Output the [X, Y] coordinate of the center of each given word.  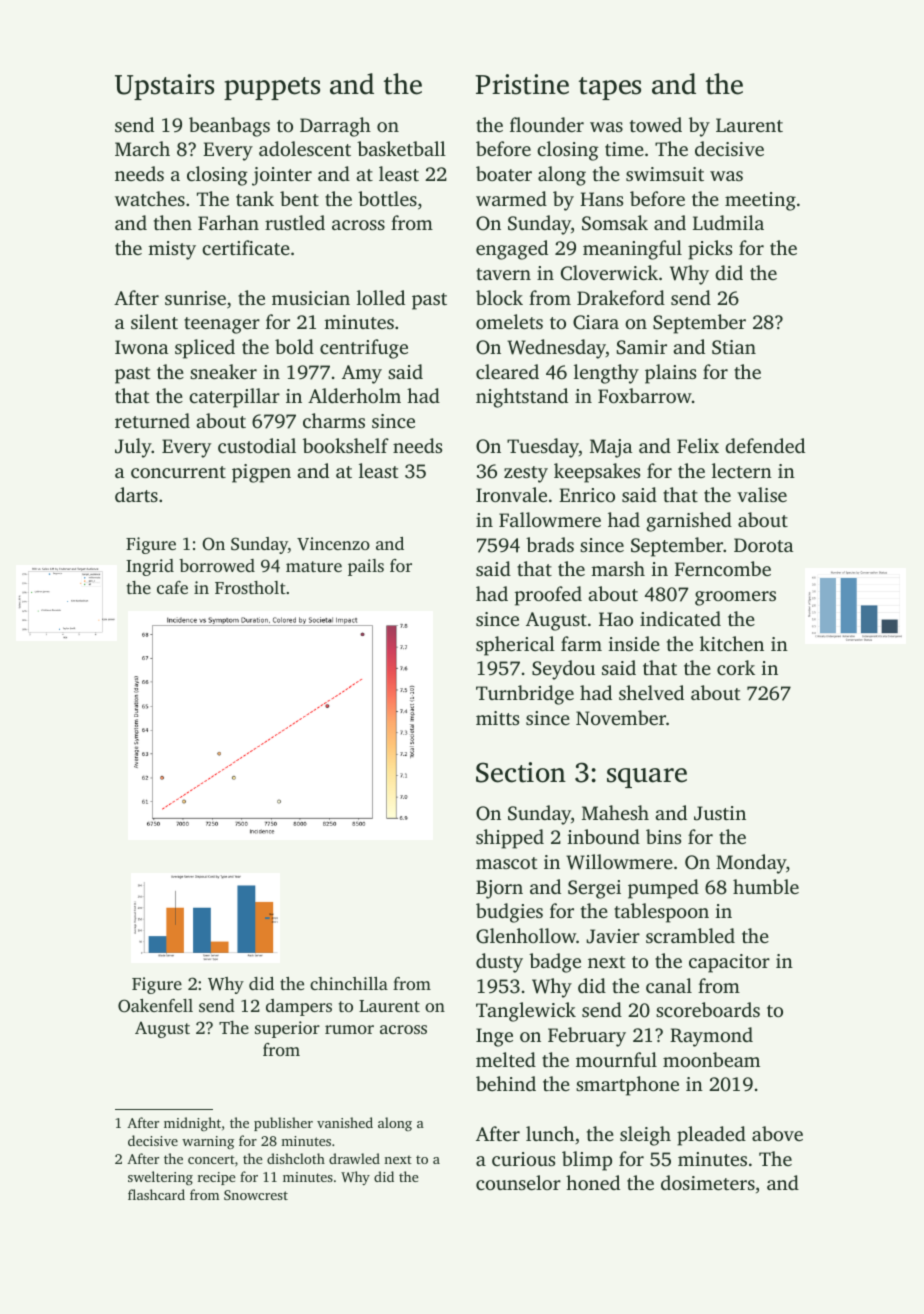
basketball [401, 148]
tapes [610, 88]
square [647, 778]
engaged [512, 250]
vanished [345, 1122]
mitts [497, 718]
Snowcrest [256, 1195]
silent [154, 321]
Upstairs [164, 87]
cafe [172, 587]
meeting [760, 201]
